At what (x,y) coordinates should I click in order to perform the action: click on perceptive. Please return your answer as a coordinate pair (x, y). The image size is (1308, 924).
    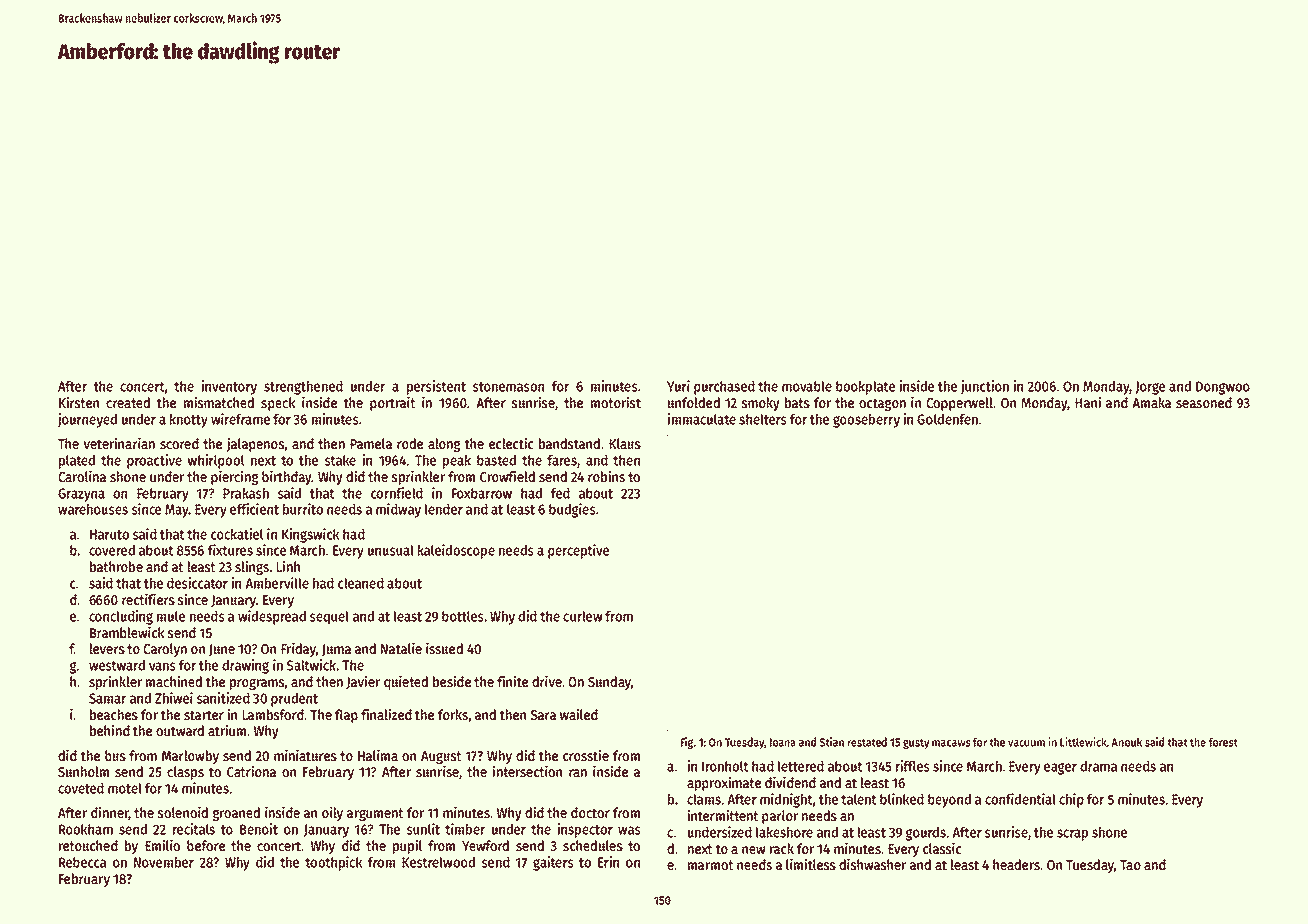
    Looking at the image, I should click on (578, 551).
